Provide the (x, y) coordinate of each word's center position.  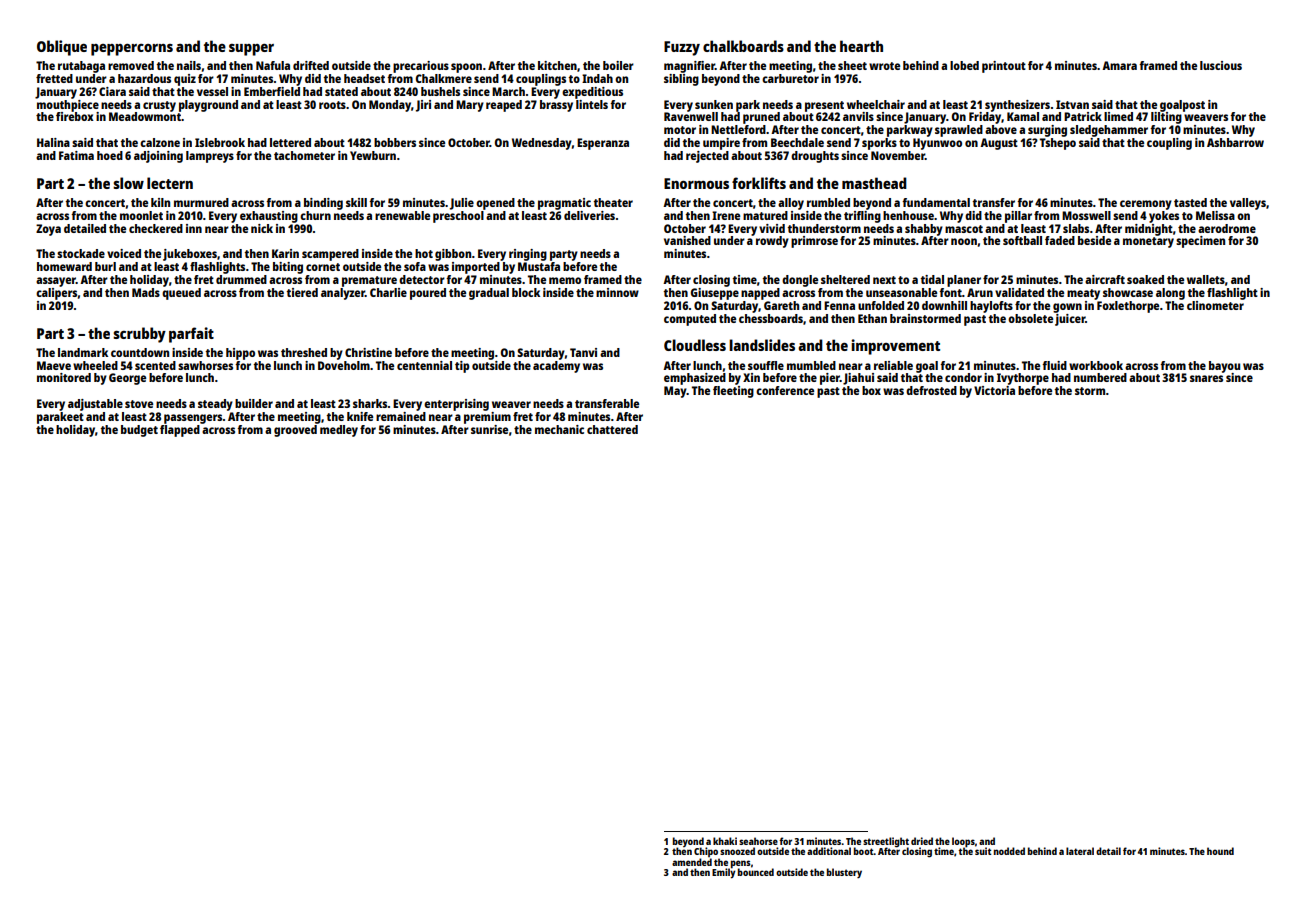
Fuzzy (682, 48)
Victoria (994, 390)
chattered (612, 429)
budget (139, 431)
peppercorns (132, 50)
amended (692, 862)
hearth (861, 46)
